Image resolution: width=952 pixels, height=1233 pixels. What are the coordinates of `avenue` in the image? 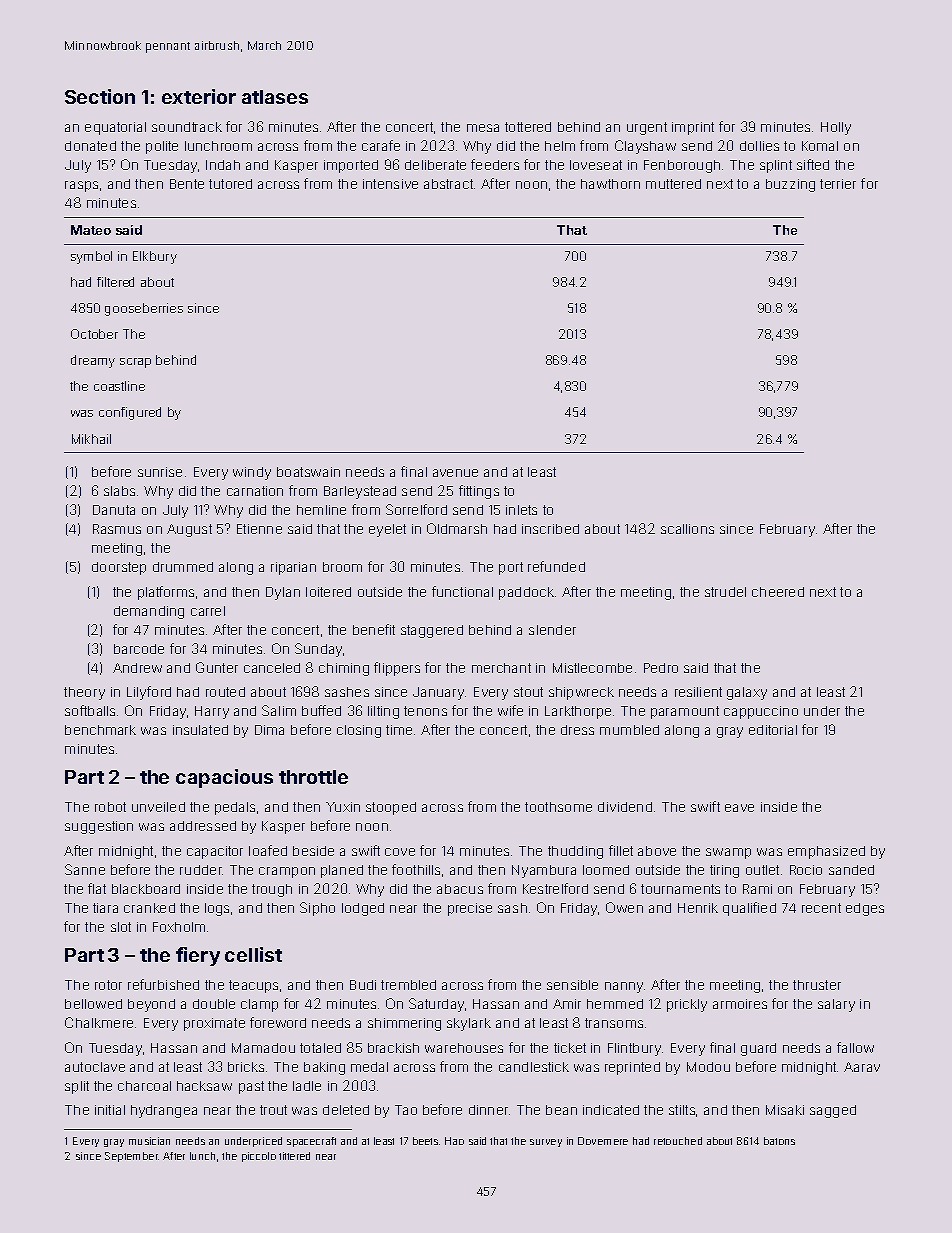 It's located at (455, 473).
